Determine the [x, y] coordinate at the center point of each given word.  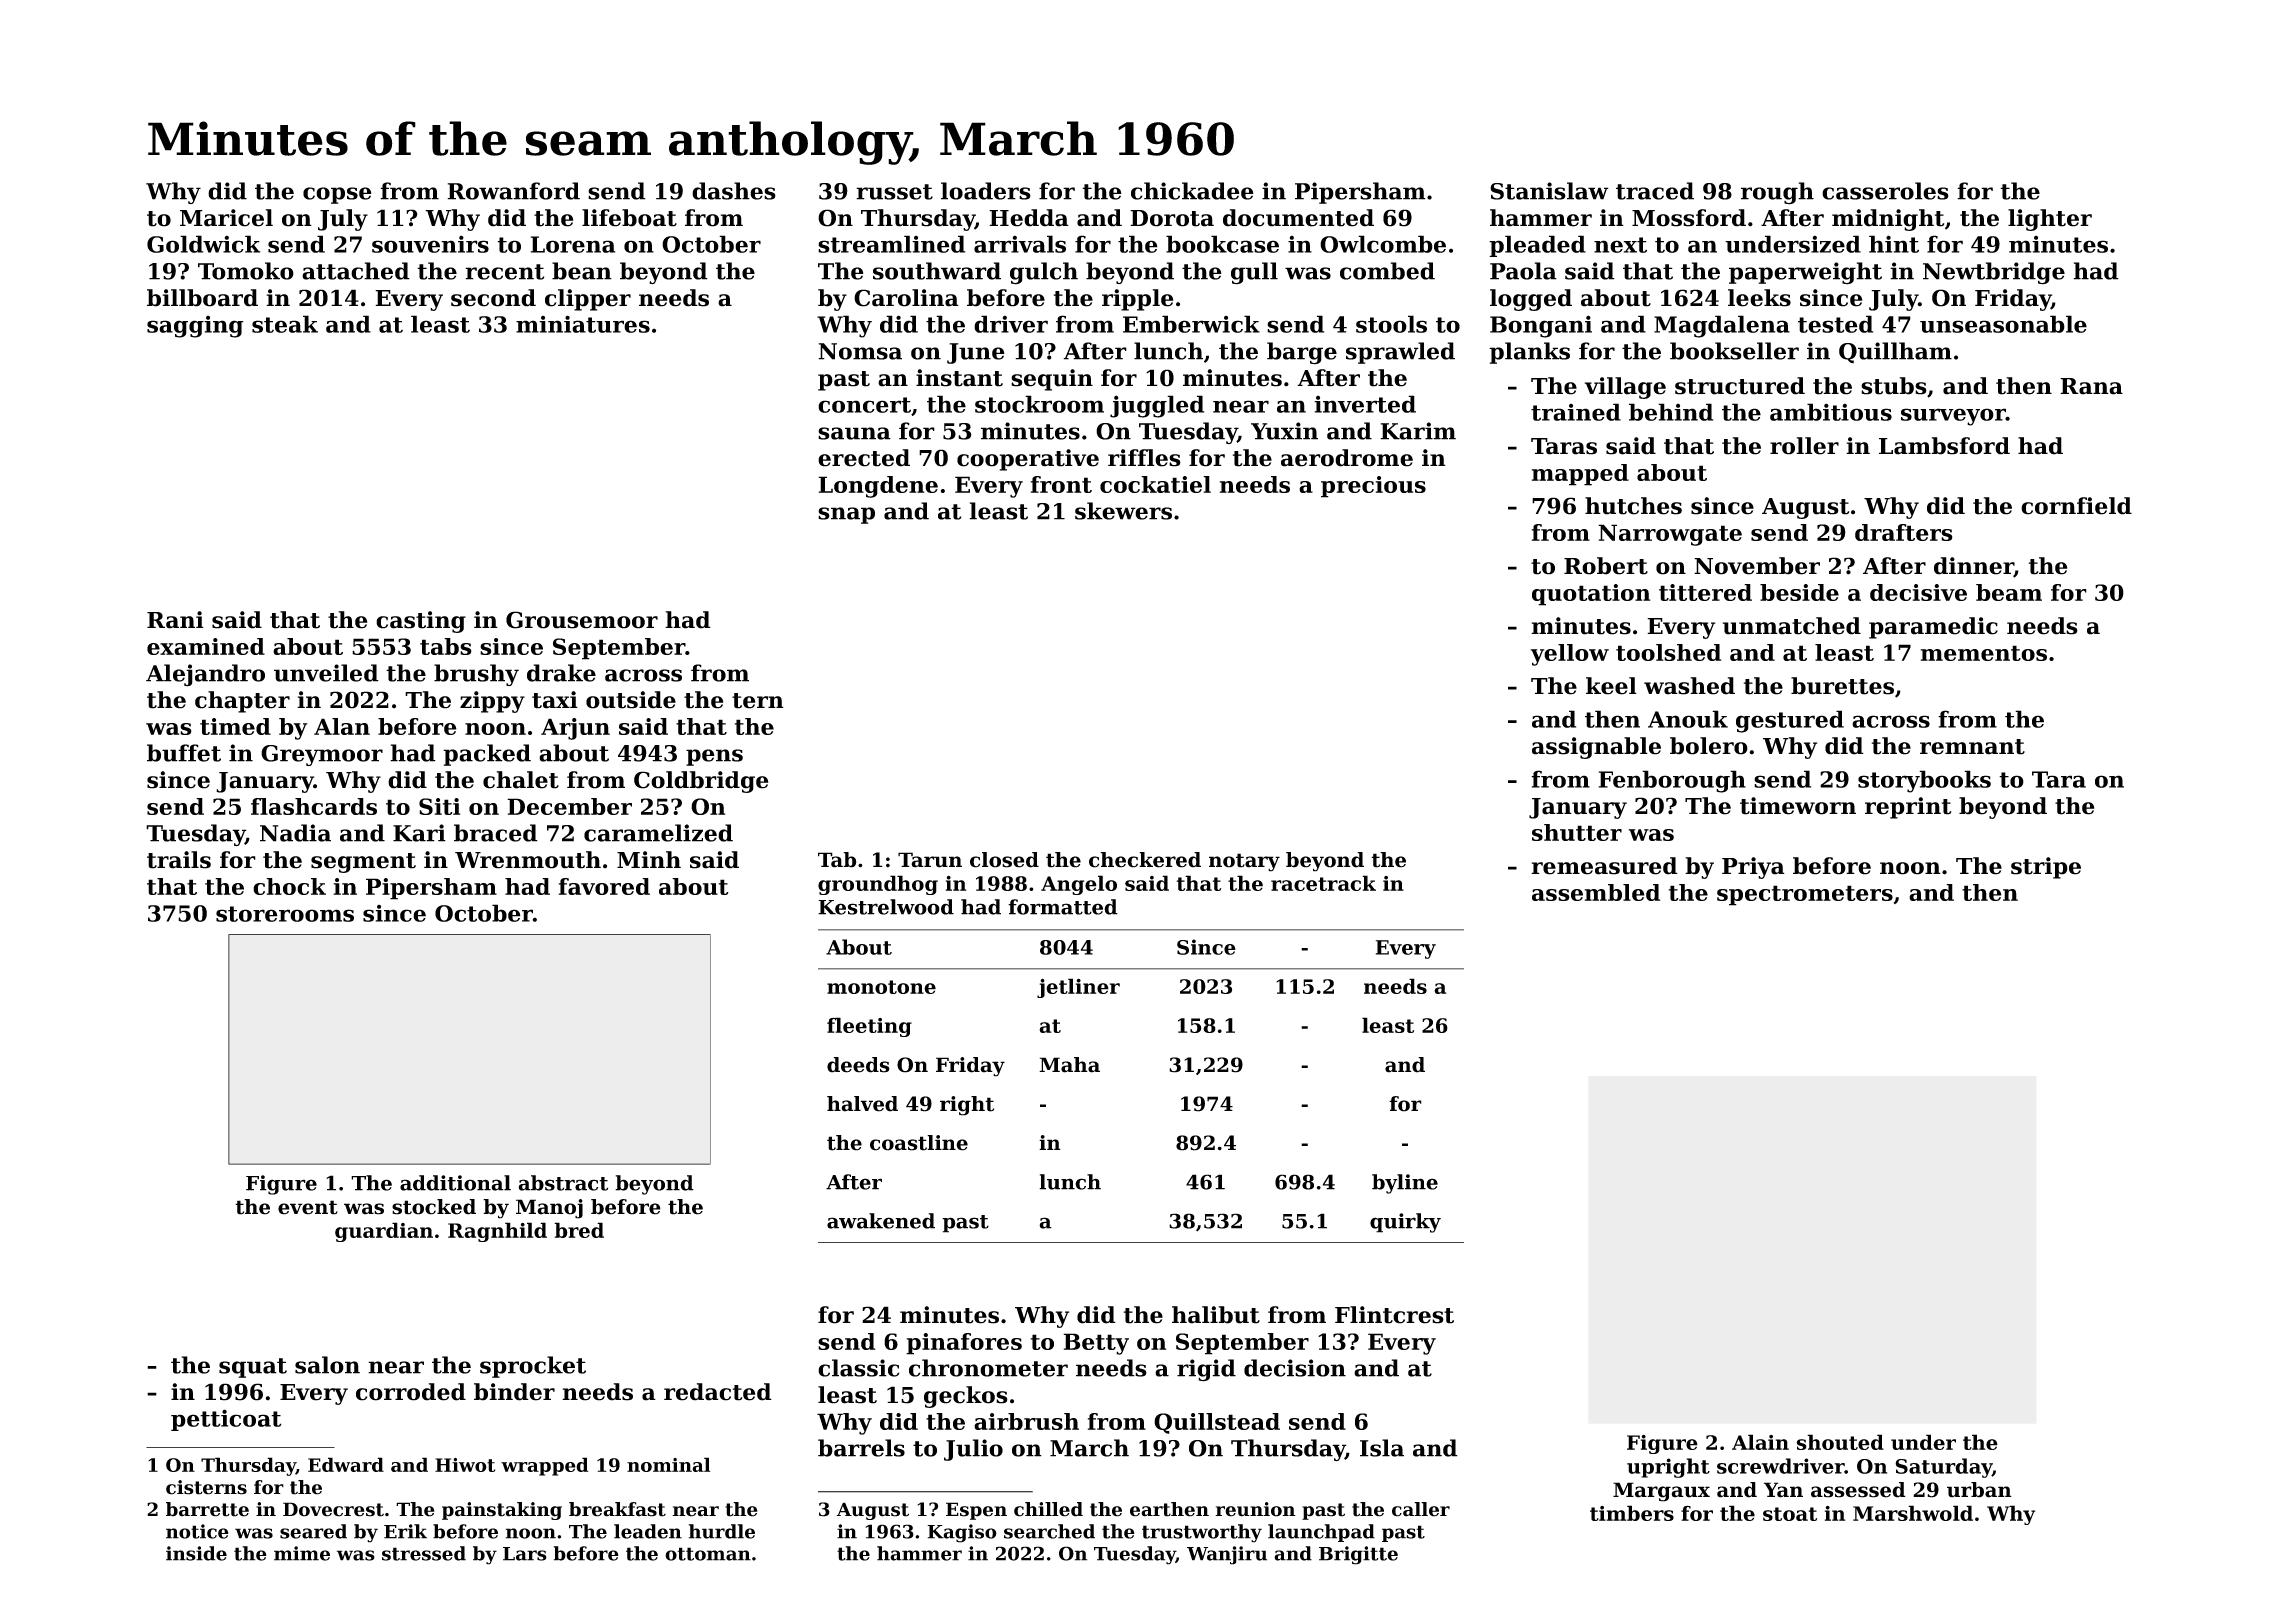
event [308, 1207]
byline [1405, 1184]
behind [1671, 412]
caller [1421, 1509]
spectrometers [1805, 895]
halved [862, 1104]
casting [421, 622]
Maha [1069, 1065]
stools [1391, 324]
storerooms [285, 914]
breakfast [617, 1509]
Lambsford [1944, 446]
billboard [202, 298]
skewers [1123, 511]
